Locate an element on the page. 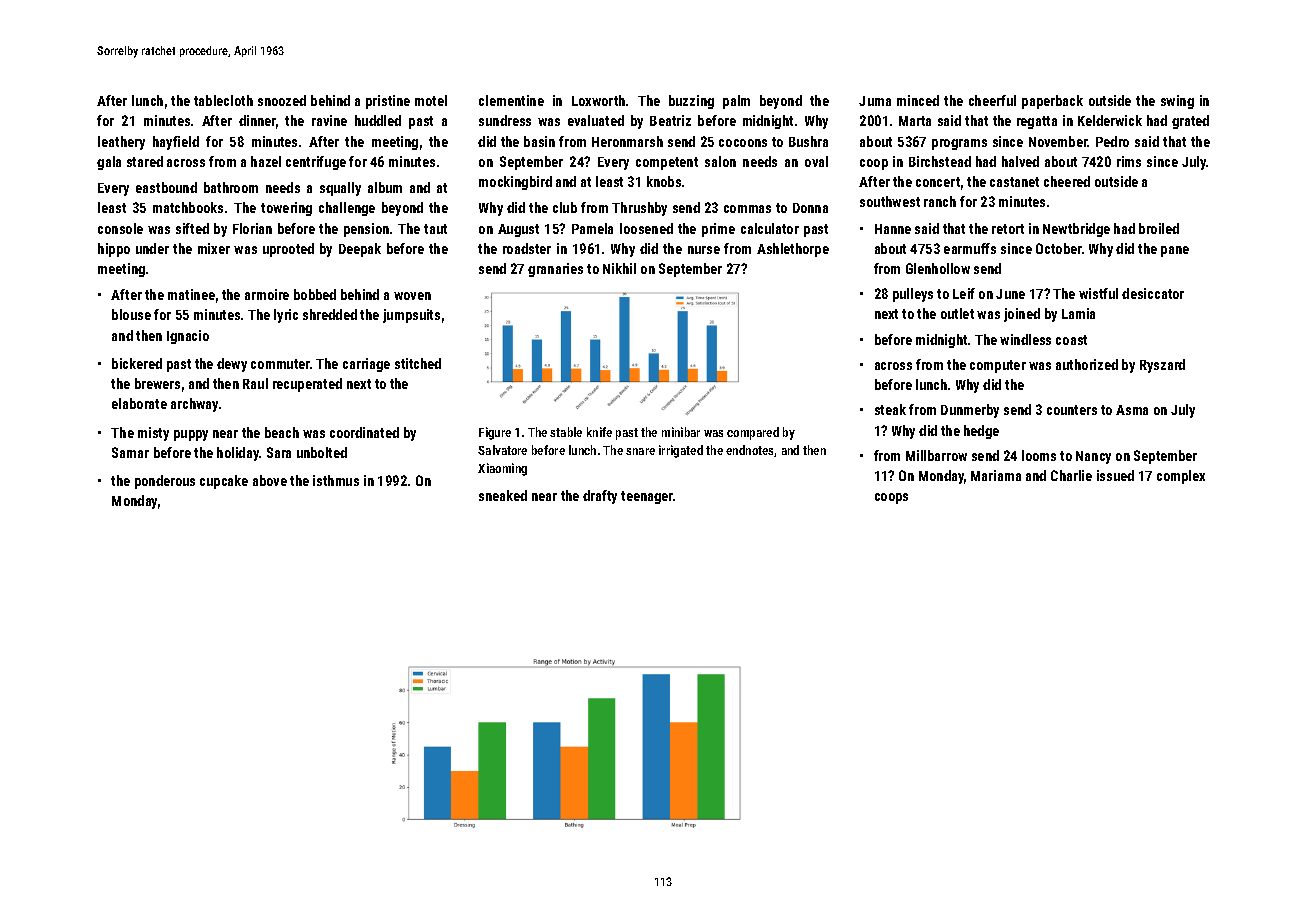  carriage is located at coordinates (366, 365).
